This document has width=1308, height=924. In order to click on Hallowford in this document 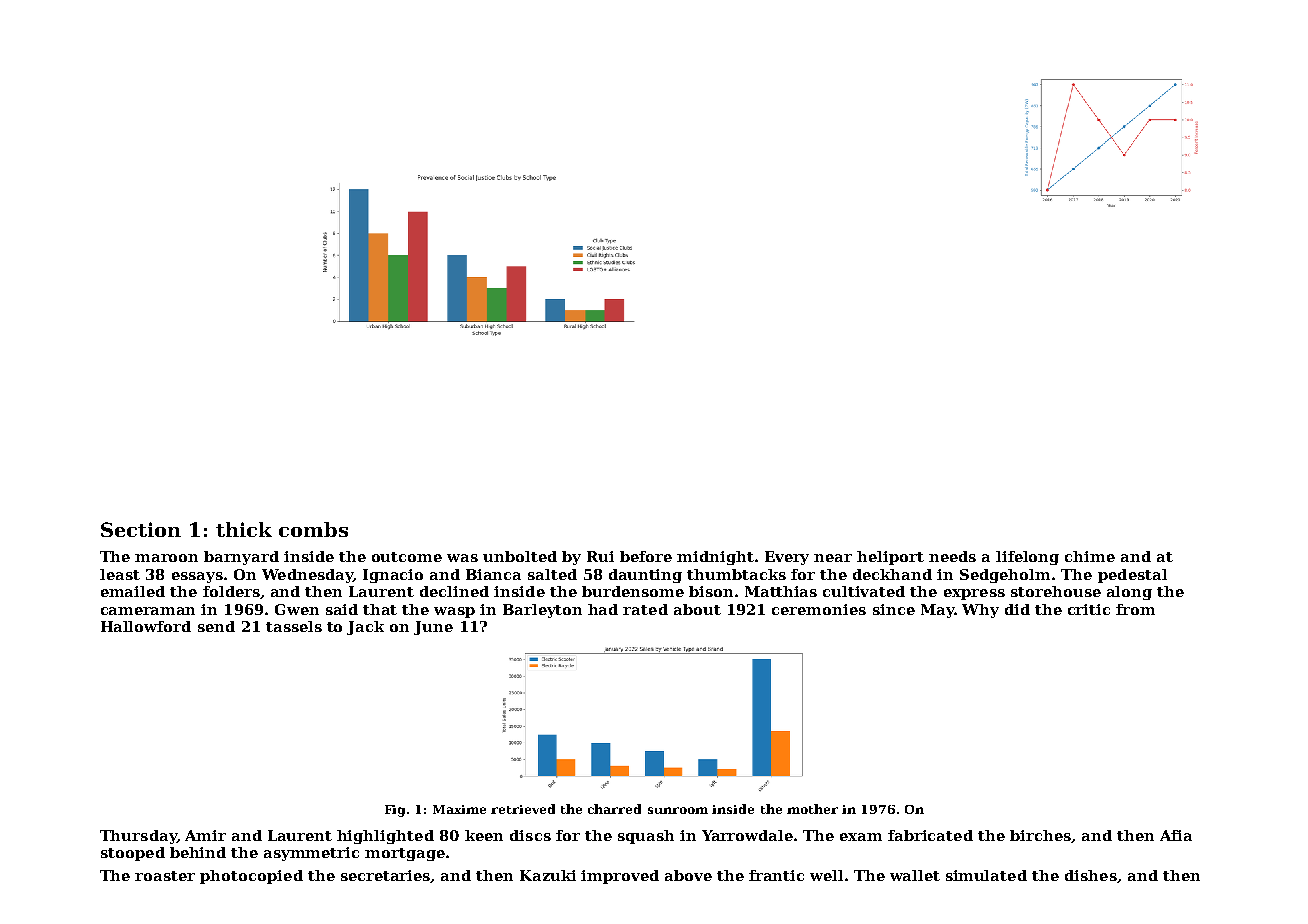, I will do `click(146, 626)`.
